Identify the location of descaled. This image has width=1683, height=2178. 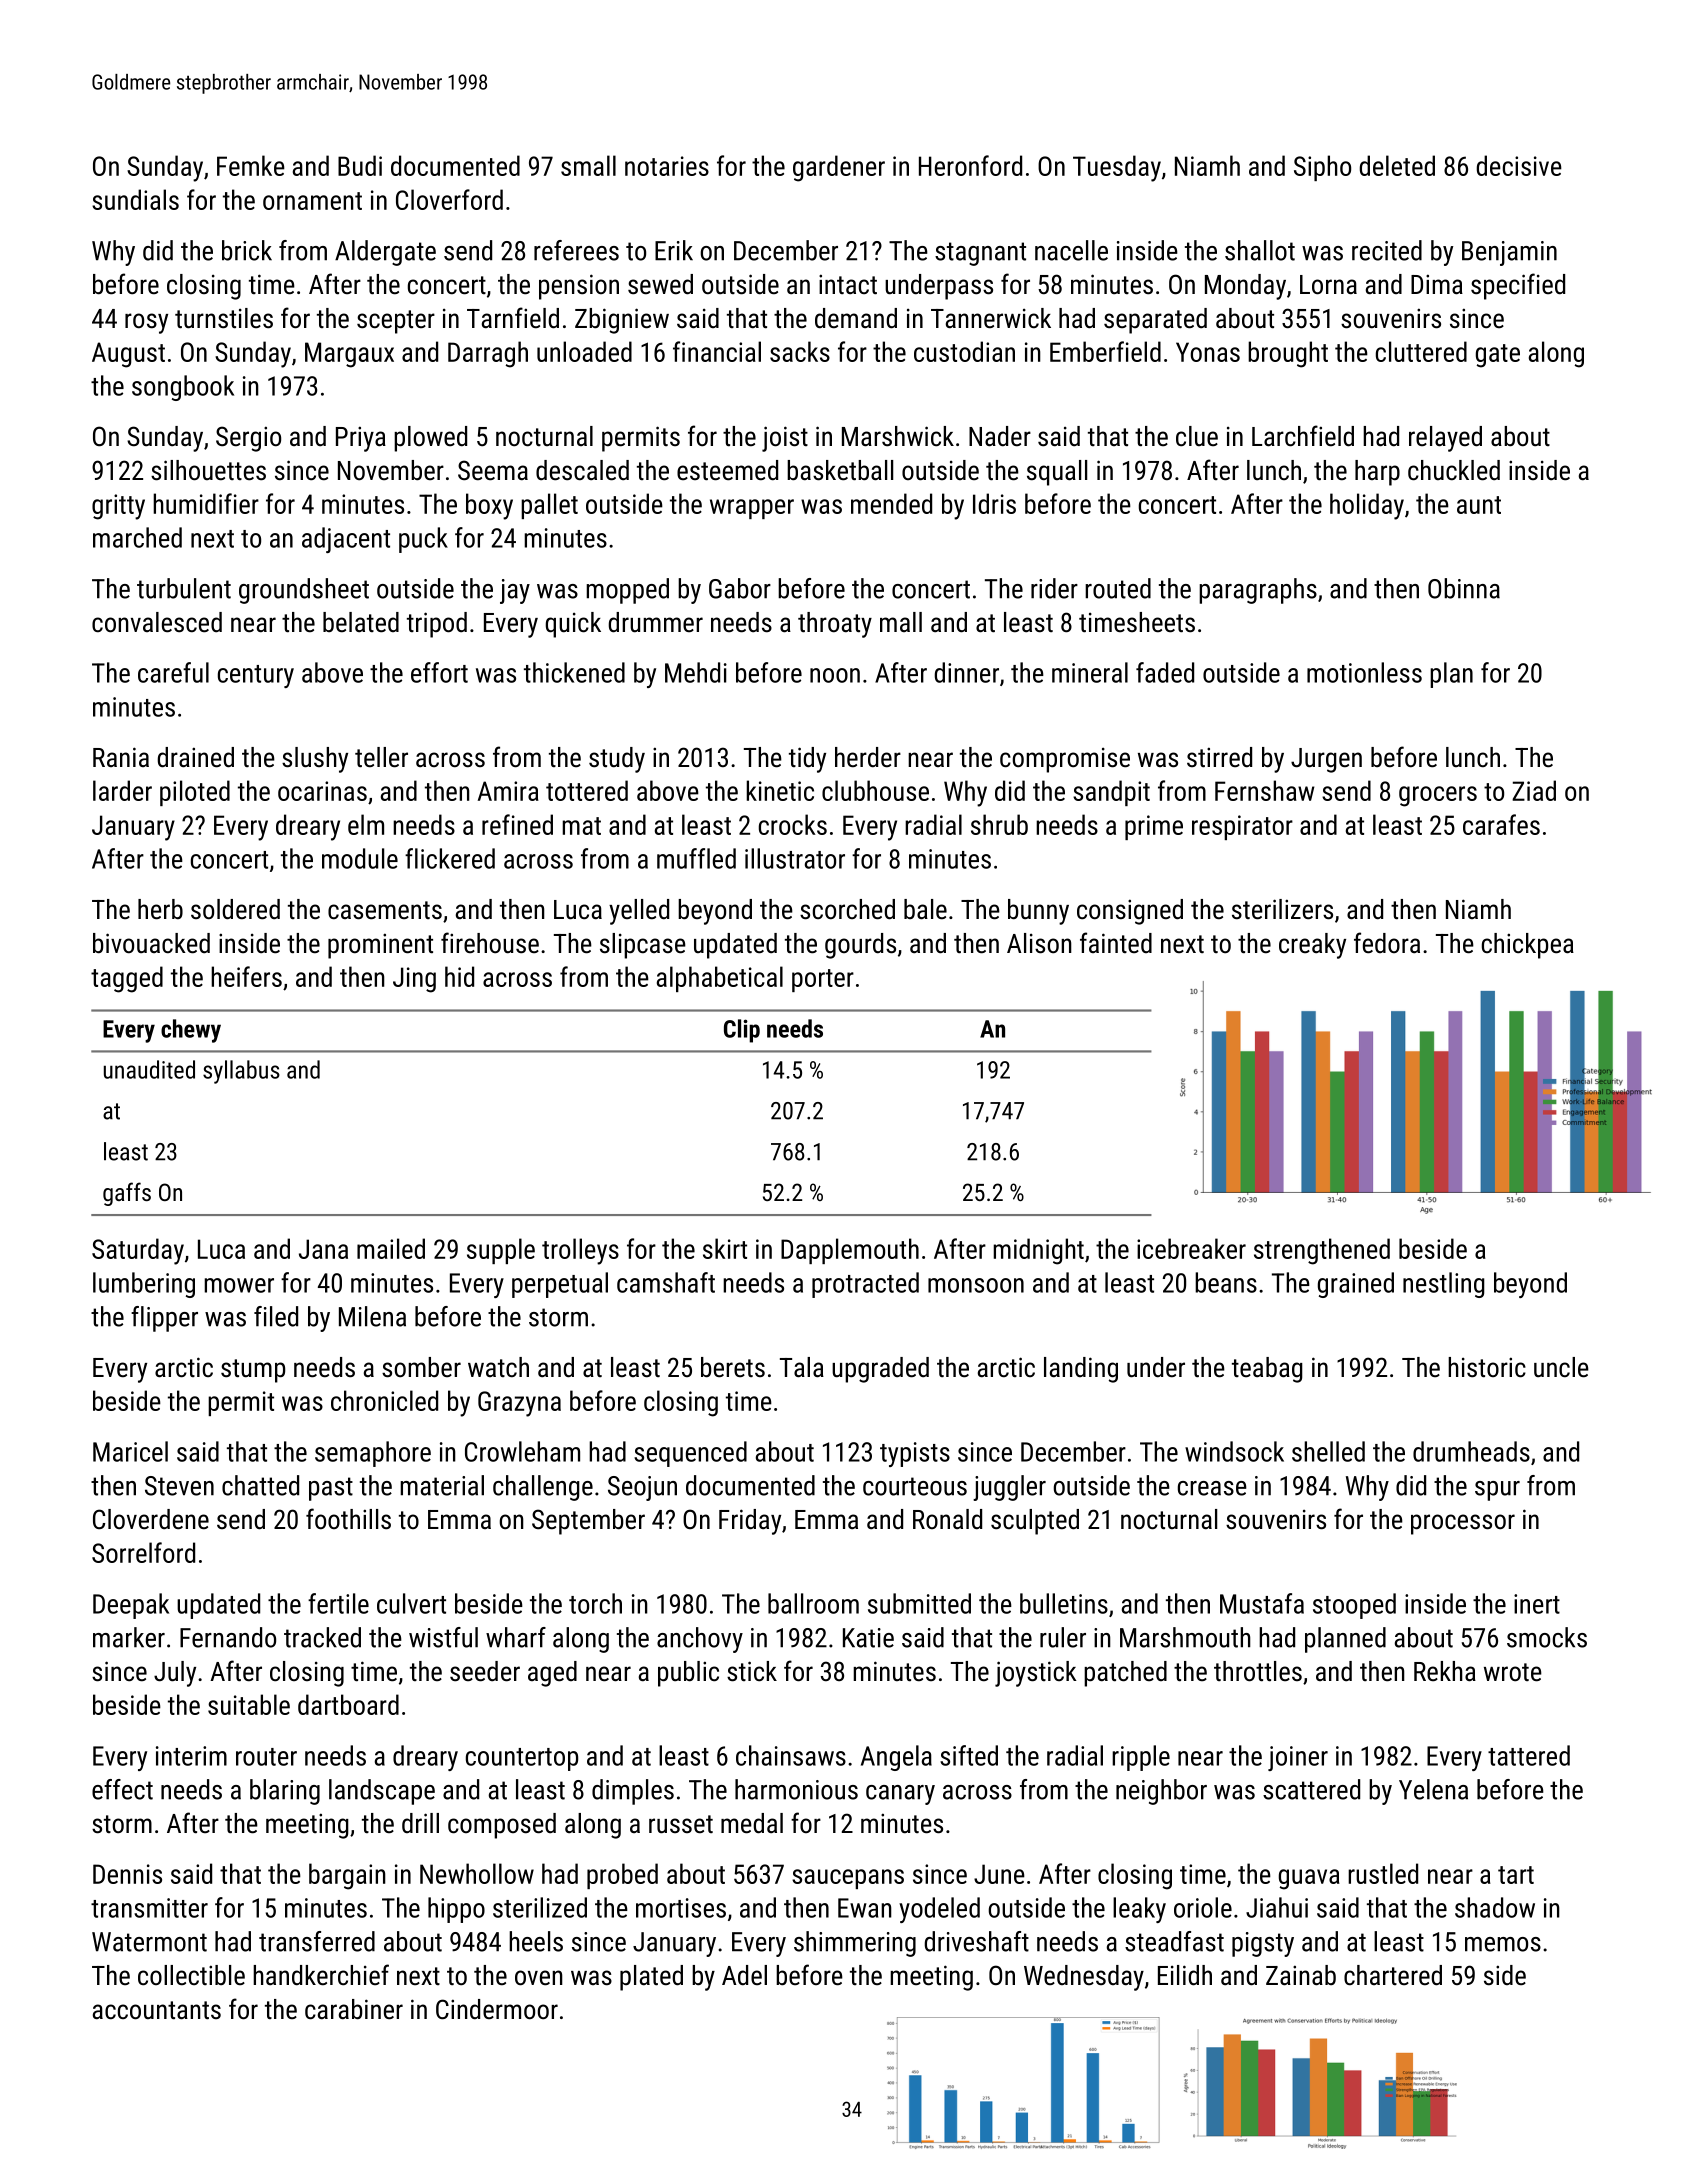
(582, 470).
